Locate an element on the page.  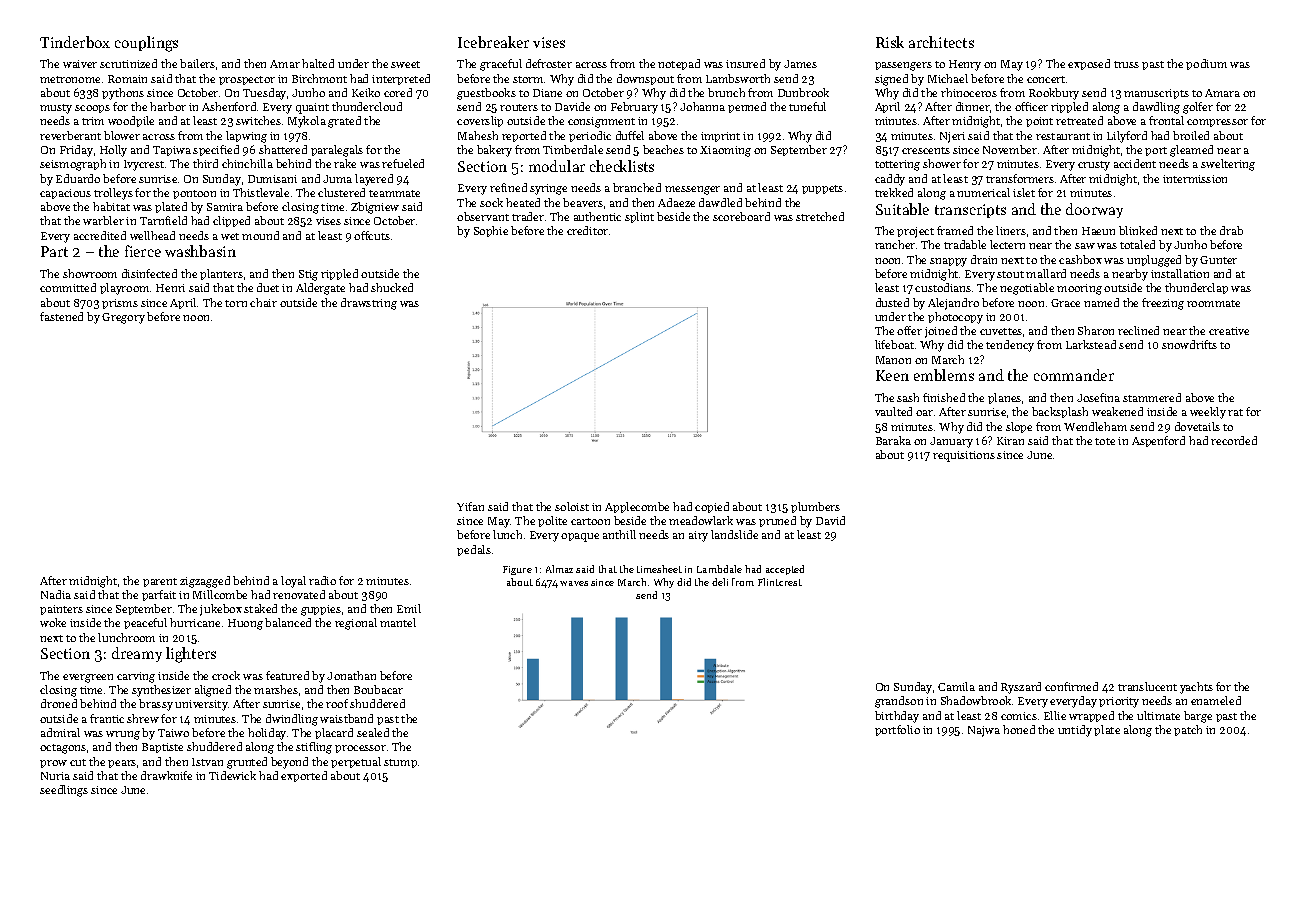
copied is located at coordinates (712, 507).
